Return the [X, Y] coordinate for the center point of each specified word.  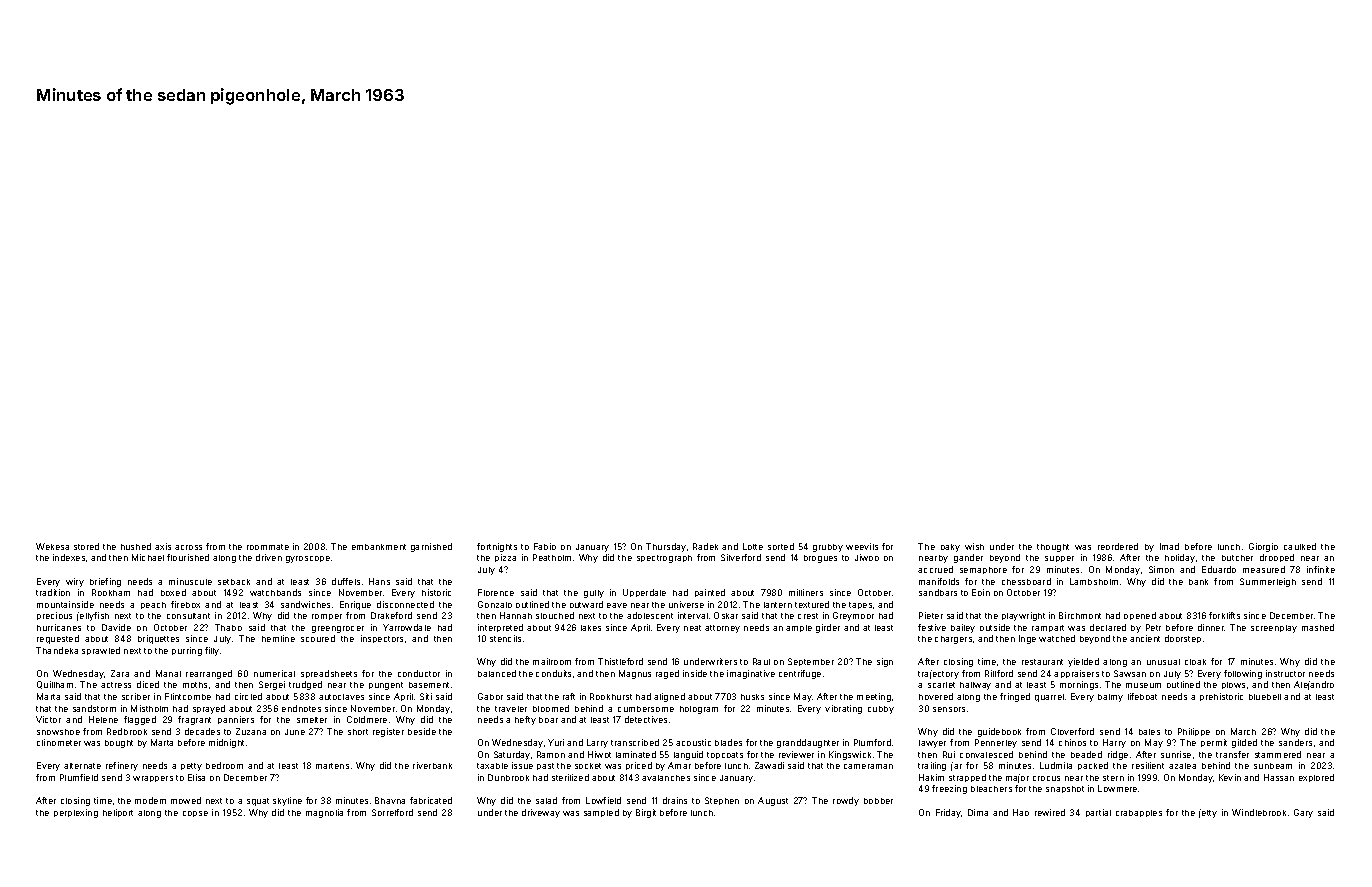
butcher [1237, 558]
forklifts [1224, 615]
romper [327, 617]
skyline [287, 801]
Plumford [872, 742]
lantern [778, 605]
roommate [268, 547]
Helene [103, 719]
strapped [967, 778]
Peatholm [552, 557]
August [773, 801]
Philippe [1194, 732]
